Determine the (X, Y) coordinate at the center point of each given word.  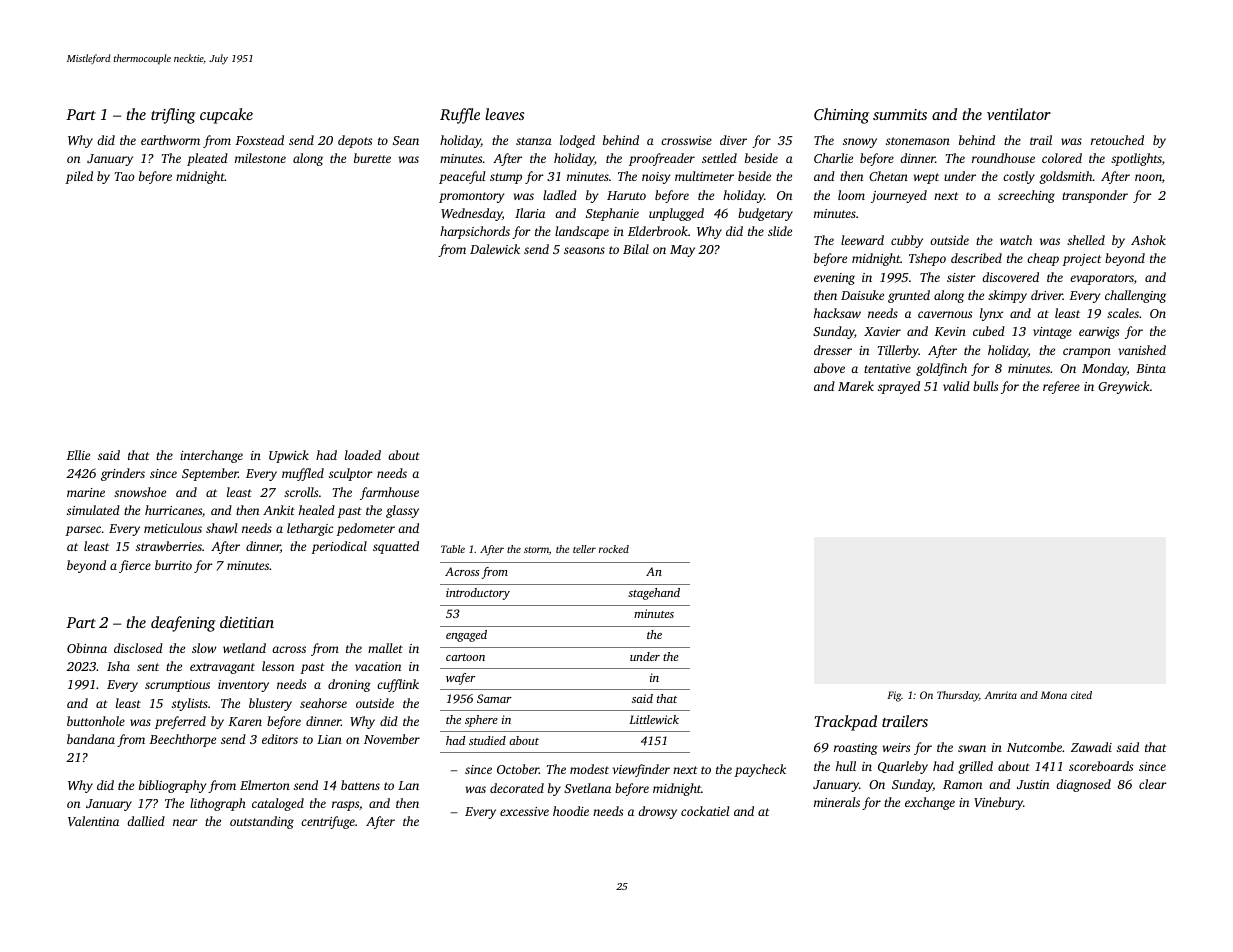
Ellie (78, 455)
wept (926, 178)
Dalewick (495, 249)
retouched (1117, 140)
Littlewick (654, 719)
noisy (656, 178)
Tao (124, 176)
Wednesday (471, 214)
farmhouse (389, 493)
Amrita (1001, 695)
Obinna (87, 648)
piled (79, 177)
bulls (985, 386)
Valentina (93, 821)
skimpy (1007, 296)
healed (317, 510)
